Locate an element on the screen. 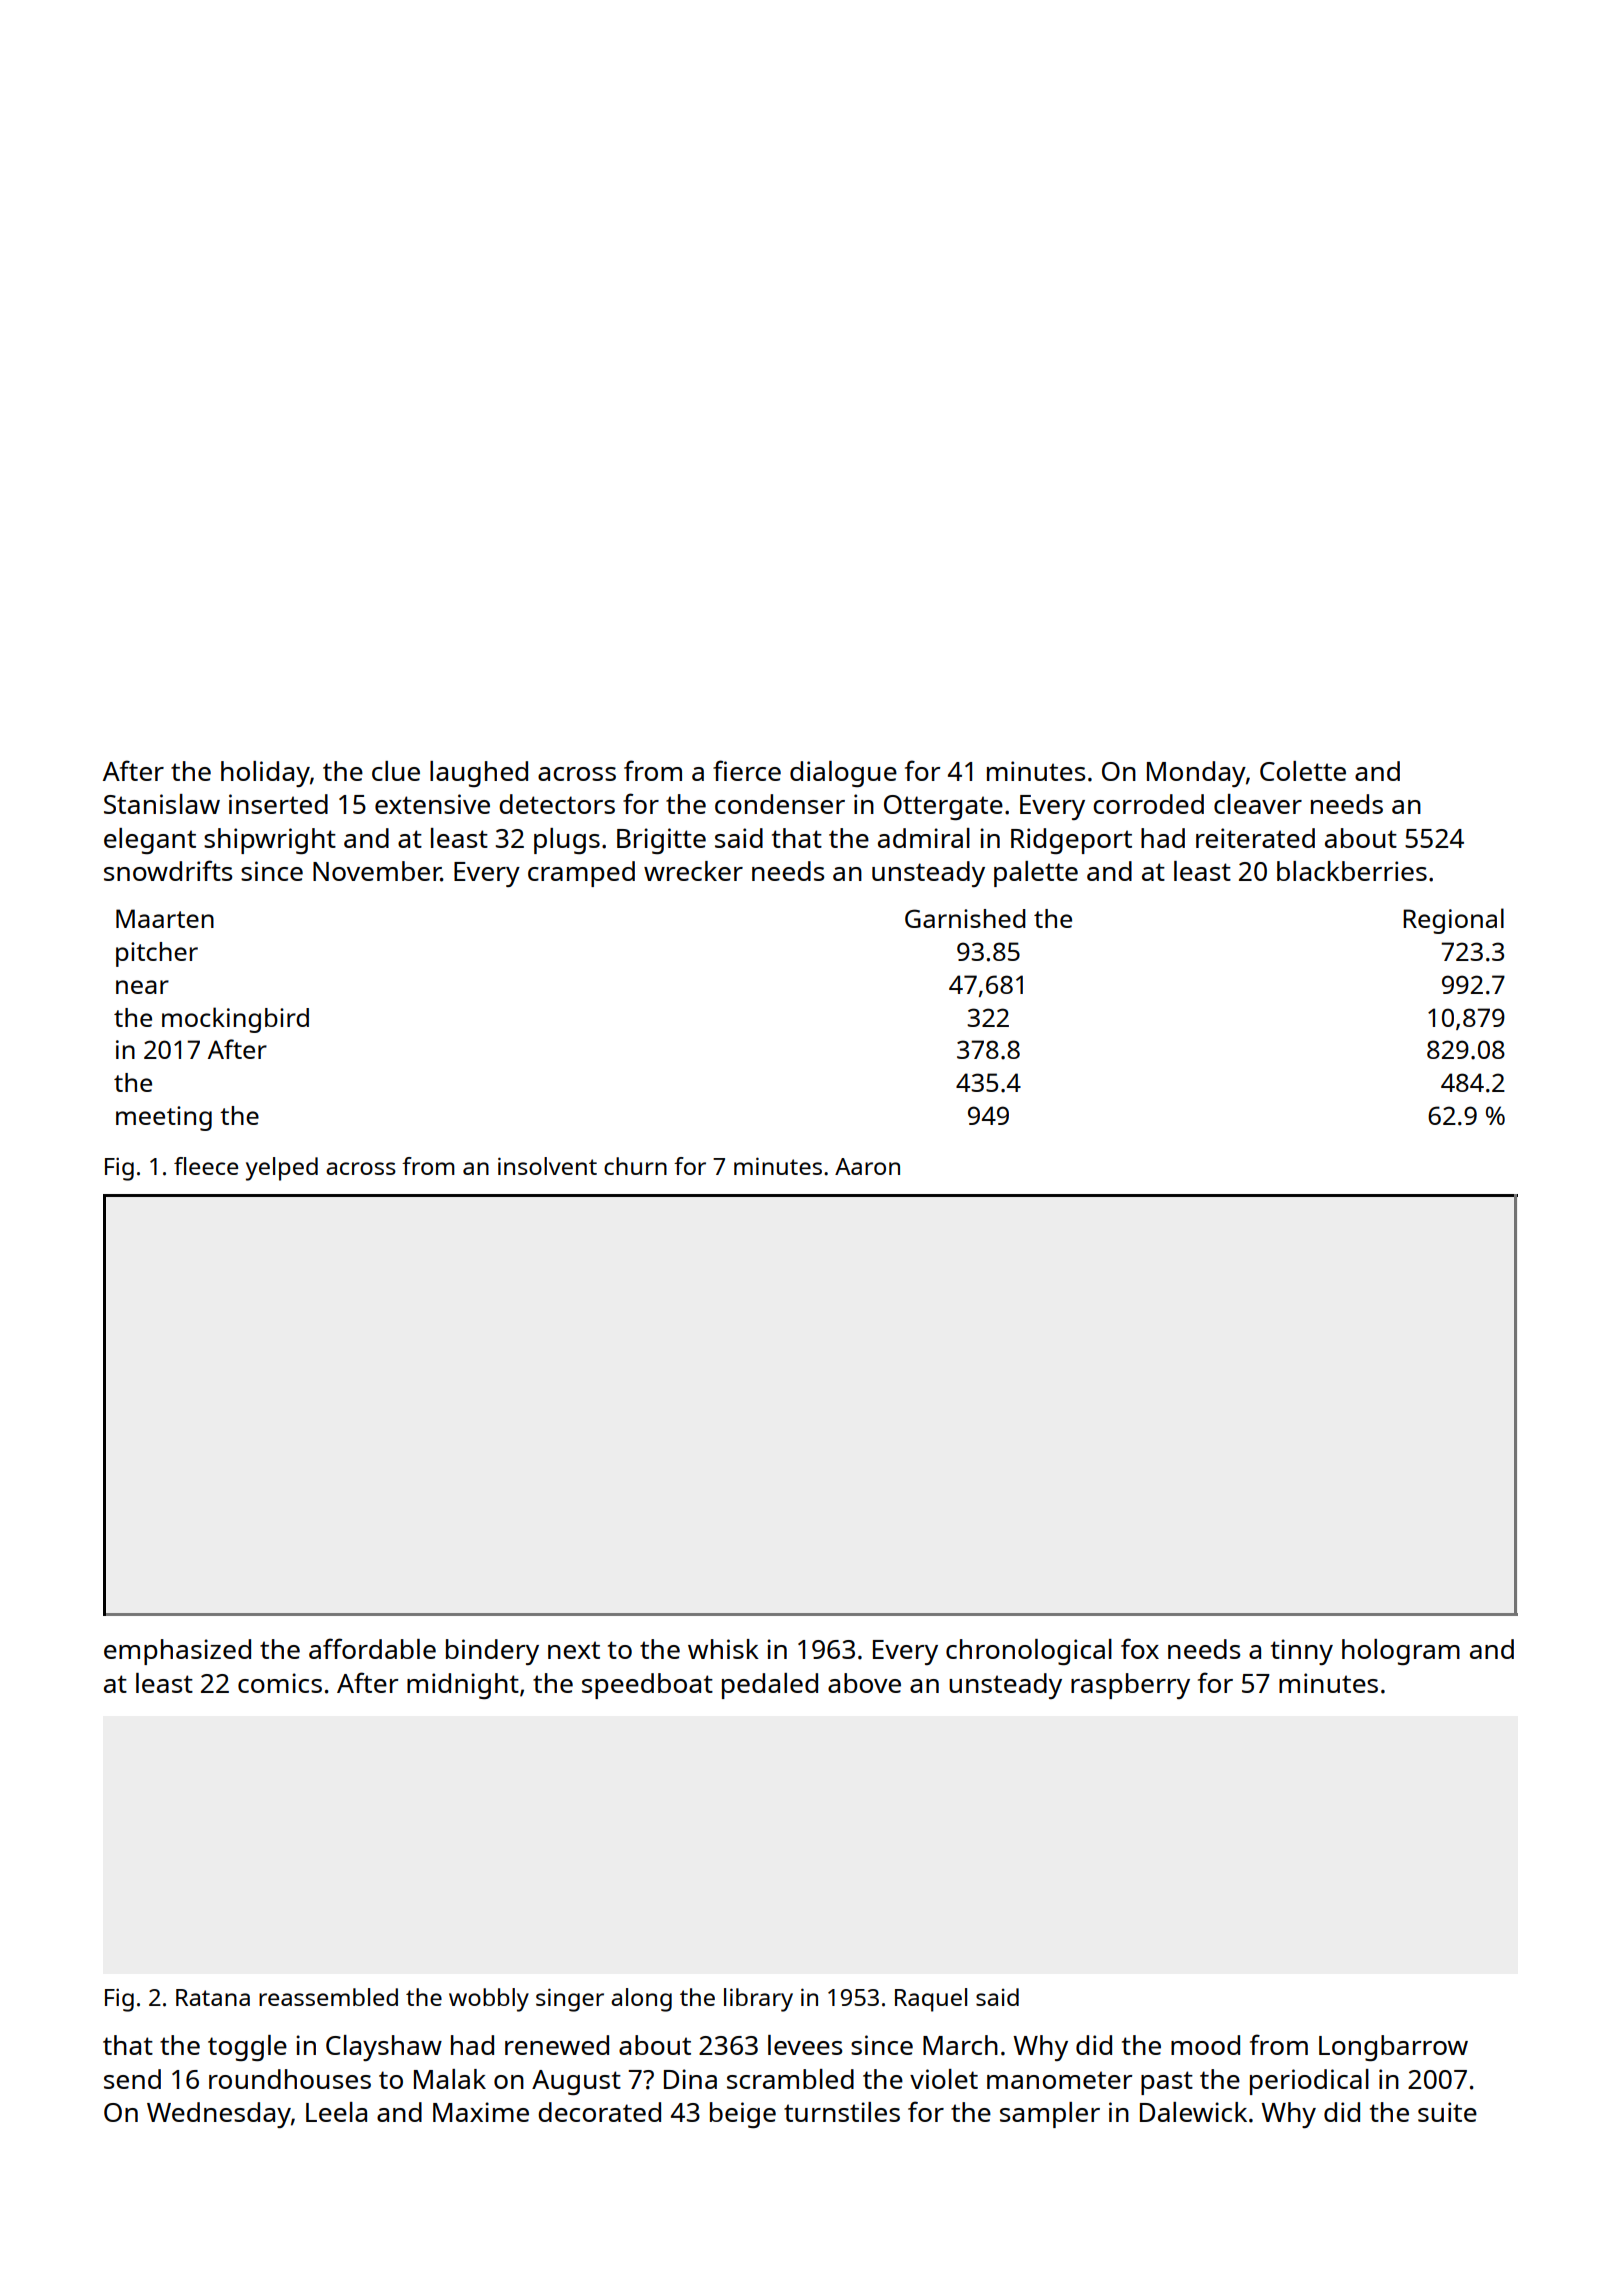  Dina is located at coordinates (690, 2079).
